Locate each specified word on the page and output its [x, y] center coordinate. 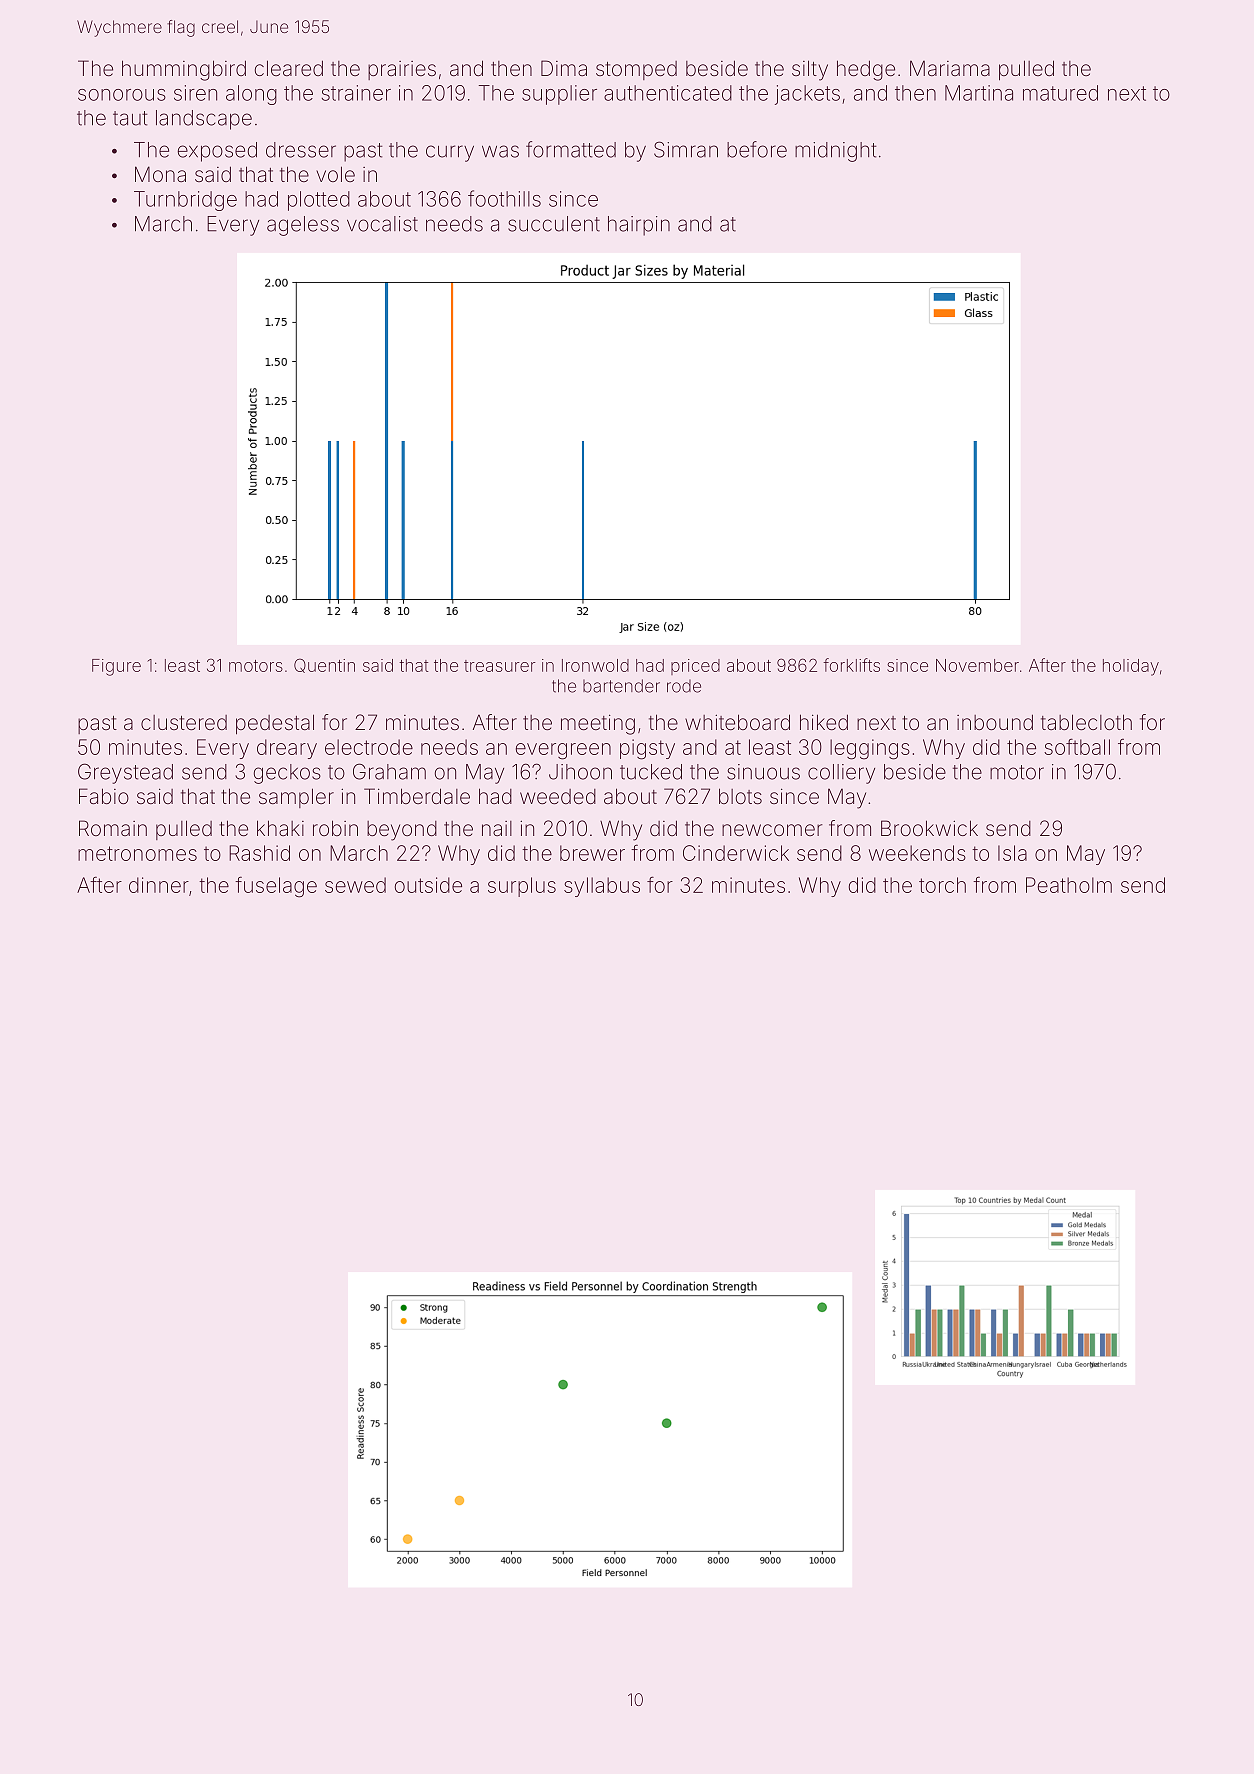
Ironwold [595, 665]
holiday [1131, 667]
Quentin [324, 665]
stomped [636, 70]
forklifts [851, 665]
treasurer [500, 666]
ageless [303, 226]
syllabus [602, 887]
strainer [356, 93]
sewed [355, 885]
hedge [866, 70]
